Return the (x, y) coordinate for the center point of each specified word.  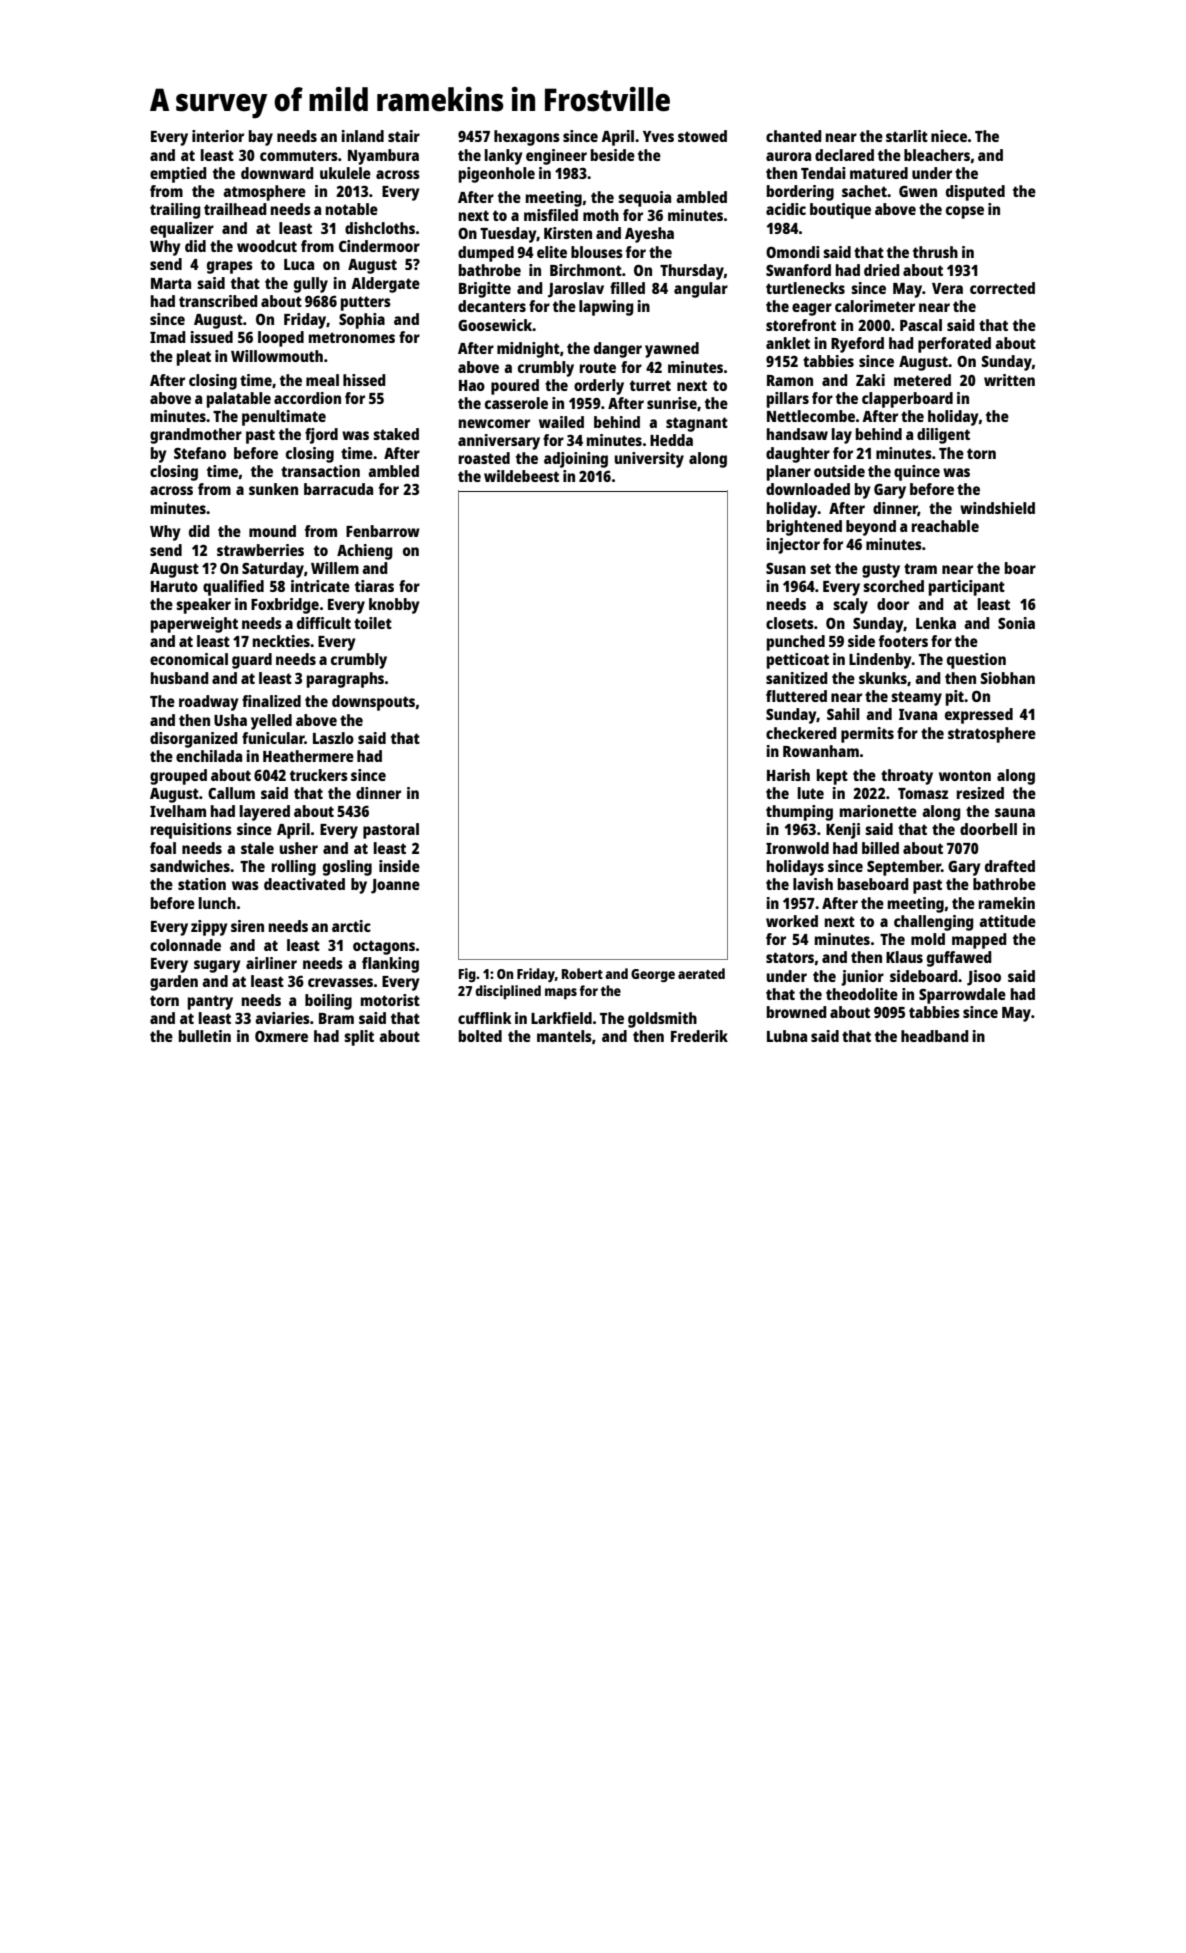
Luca (299, 264)
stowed (702, 136)
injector (793, 546)
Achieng (365, 552)
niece (949, 136)
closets (790, 623)
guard (252, 661)
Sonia (1016, 623)
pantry (210, 1002)
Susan (786, 568)
